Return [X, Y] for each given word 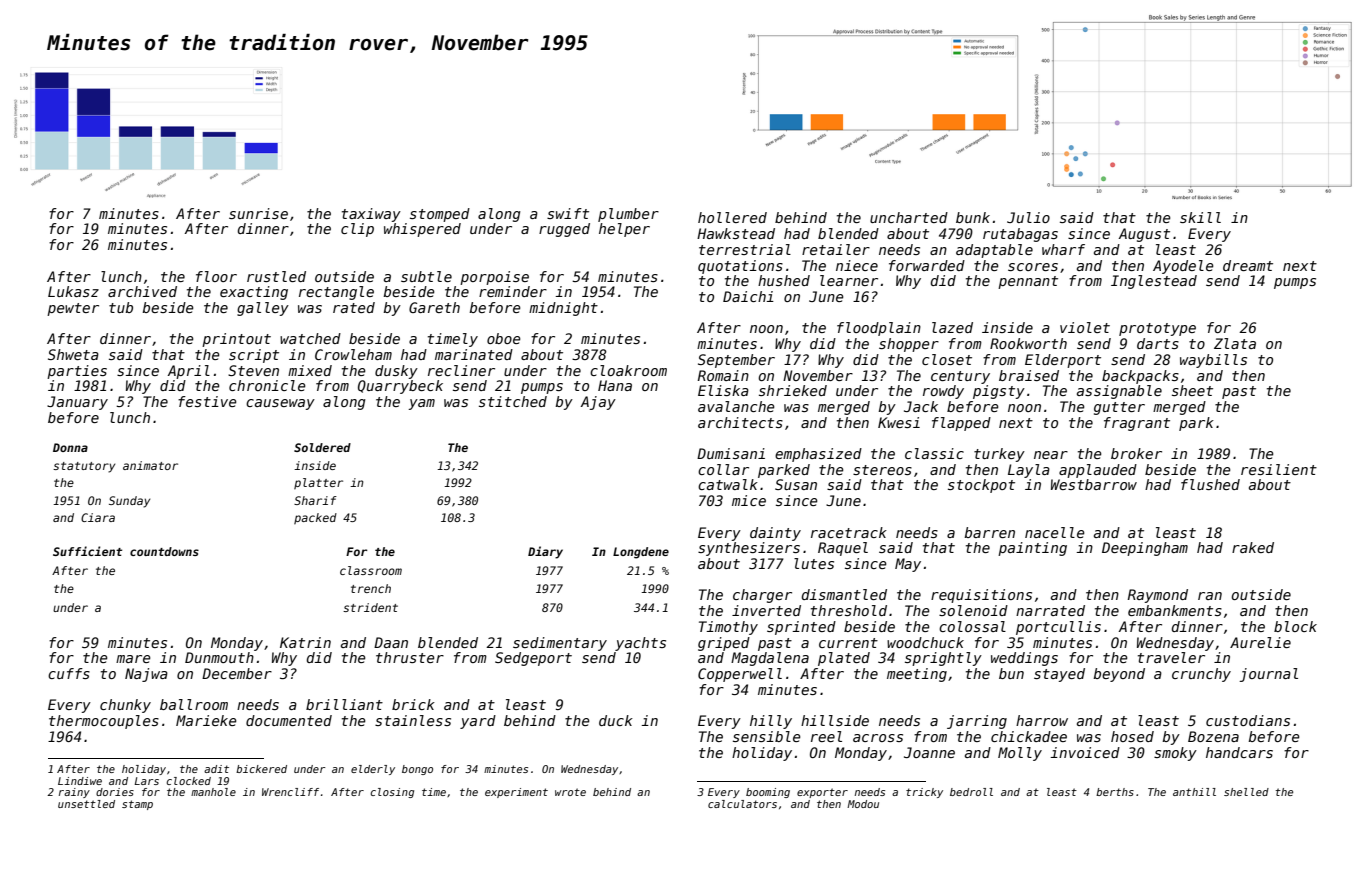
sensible [767, 736]
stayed [1059, 675]
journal [1268, 675]
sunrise [258, 213]
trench [371, 588]
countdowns [164, 551]
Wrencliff [290, 792]
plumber [628, 215]
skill [1200, 217]
